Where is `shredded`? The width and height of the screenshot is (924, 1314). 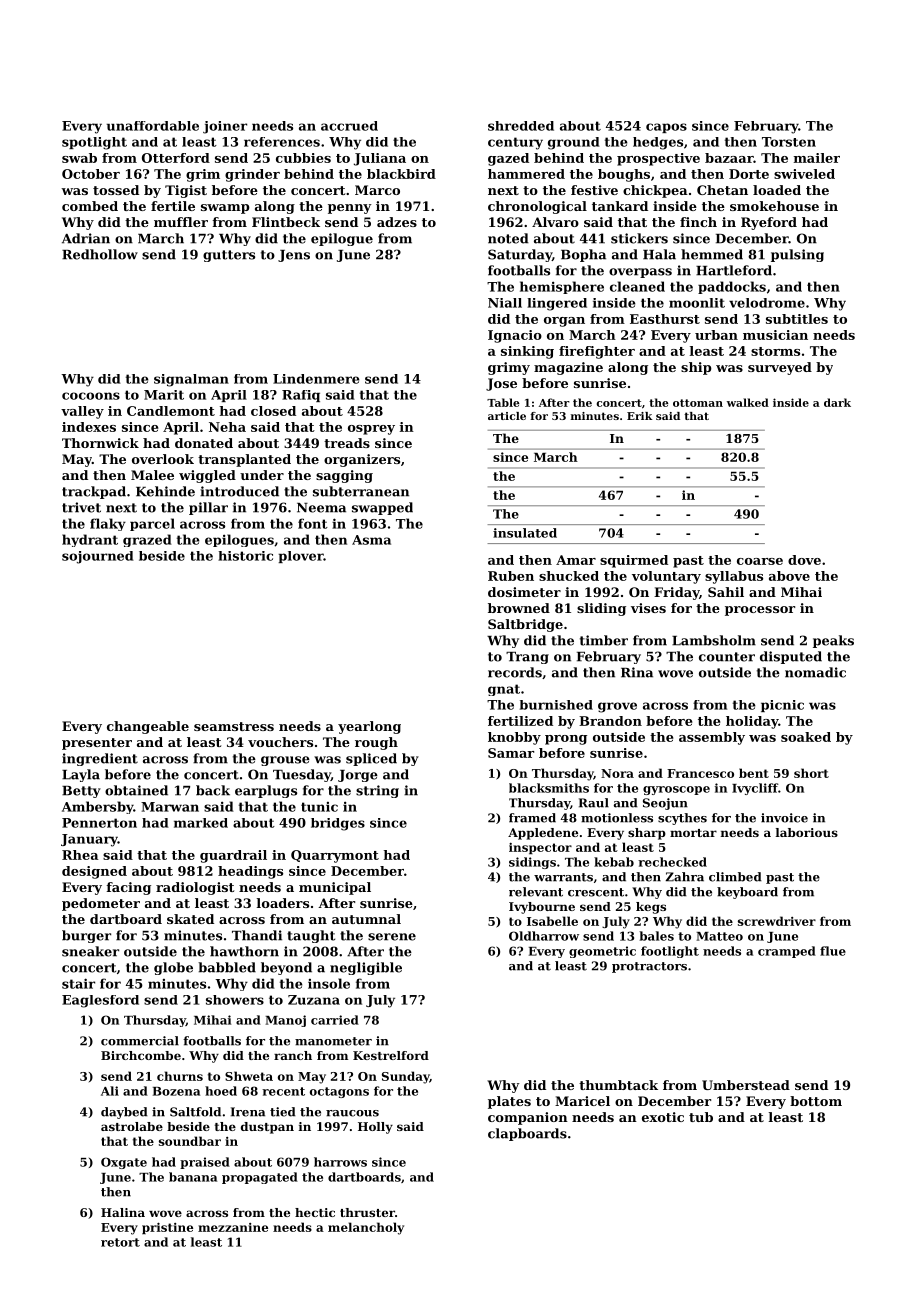
shredded is located at coordinates (521, 126).
